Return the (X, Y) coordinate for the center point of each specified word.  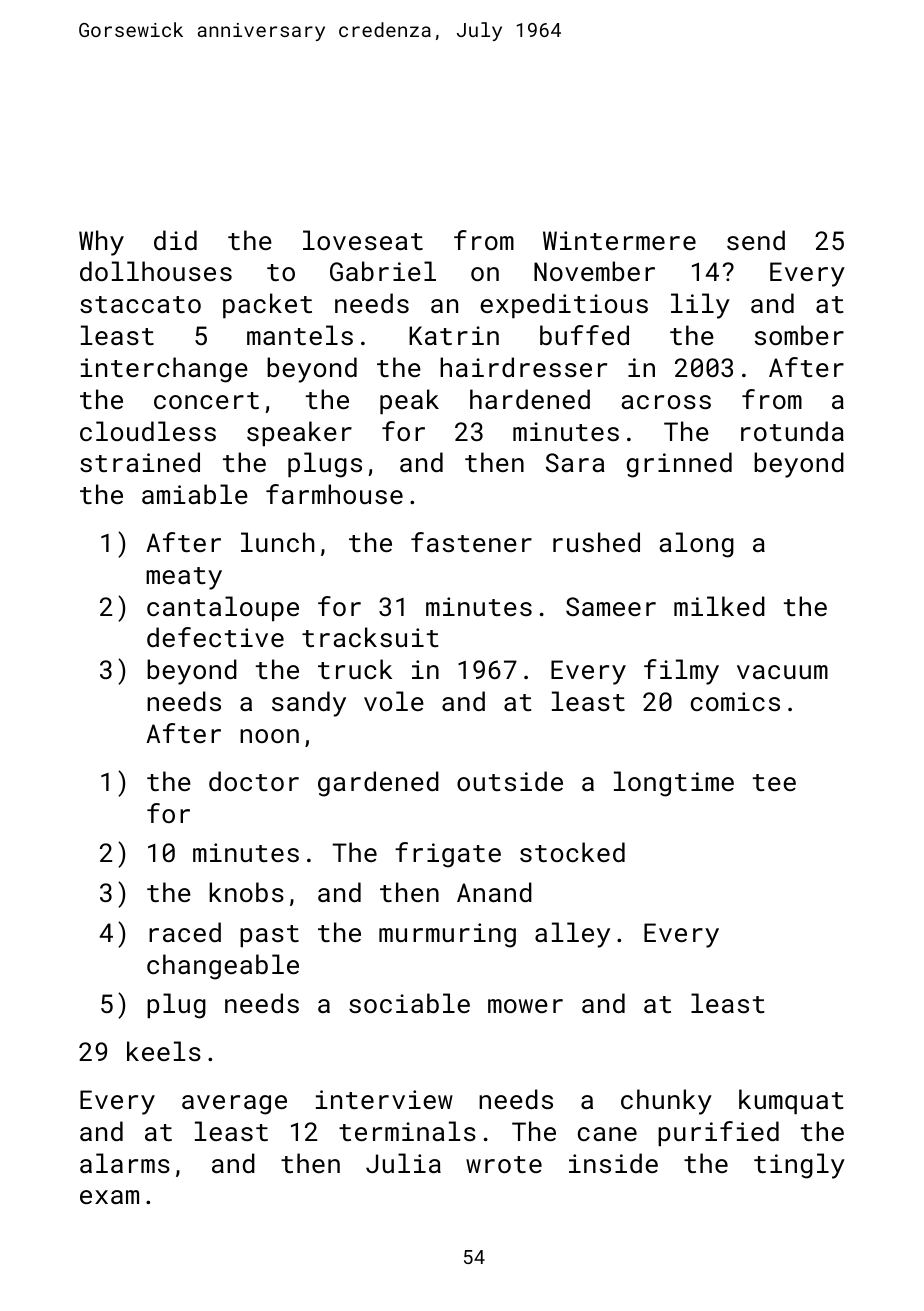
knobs (246, 892)
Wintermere (619, 240)
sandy (309, 704)
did (175, 240)
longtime (674, 784)
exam (109, 1197)
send (756, 240)
